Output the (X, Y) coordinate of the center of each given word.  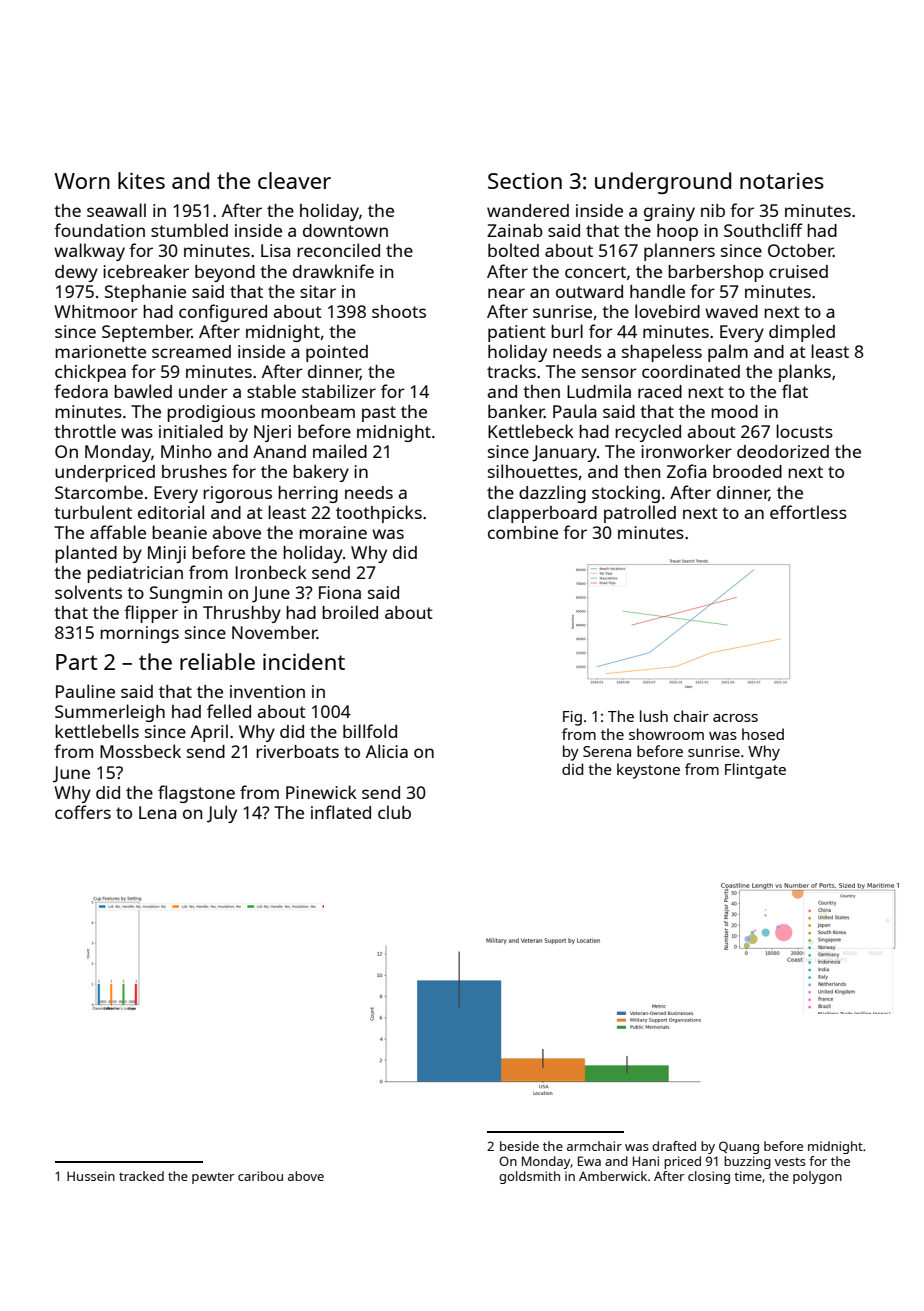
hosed (763, 734)
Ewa (589, 1161)
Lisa (275, 250)
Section (525, 181)
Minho (186, 451)
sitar (318, 291)
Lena (157, 812)
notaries (782, 181)
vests (790, 1162)
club (394, 812)
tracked (141, 1176)
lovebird (667, 311)
